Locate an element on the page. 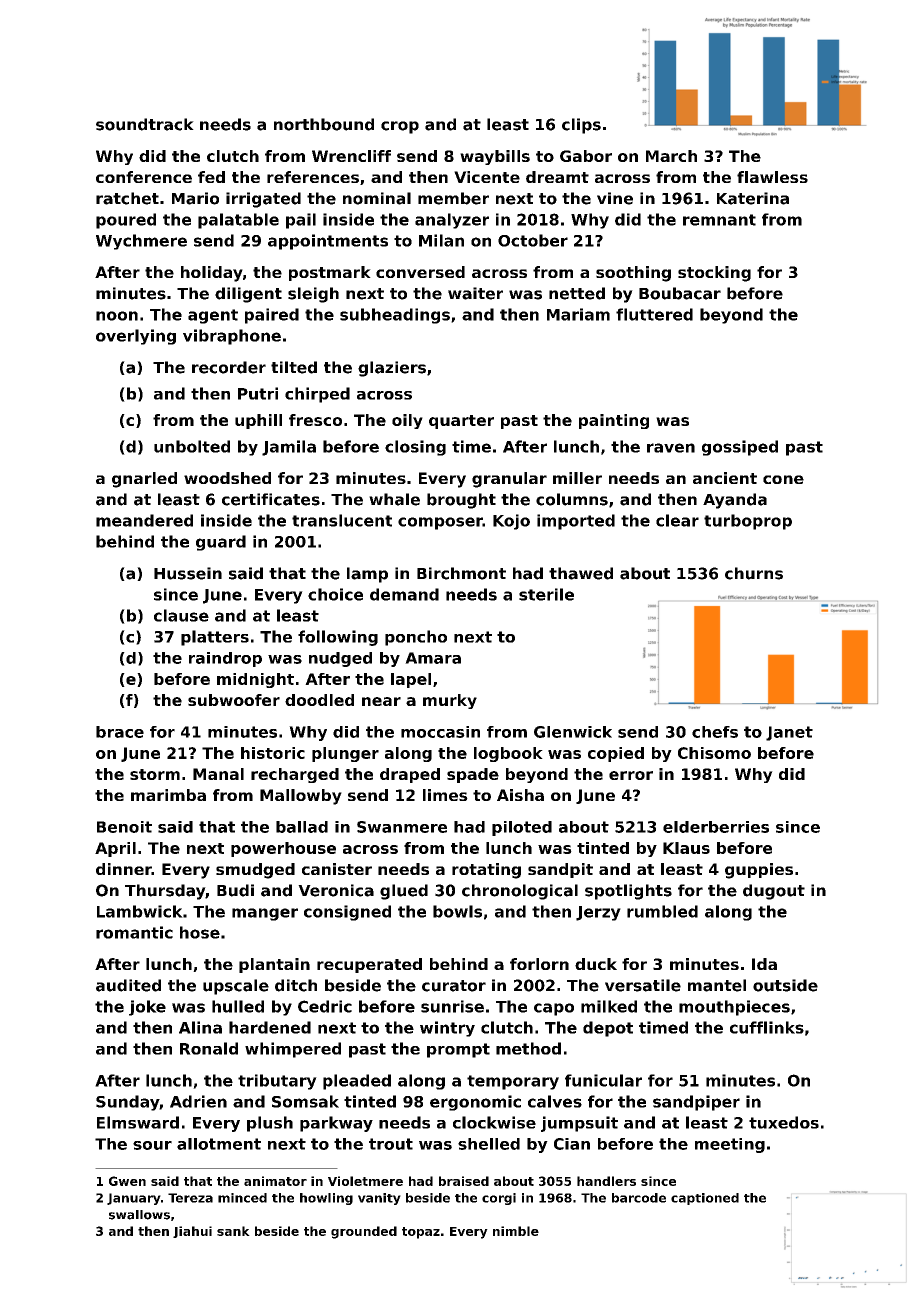 This image has height=1308, width=924. sandpiper is located at coordinates (696, 1103).
